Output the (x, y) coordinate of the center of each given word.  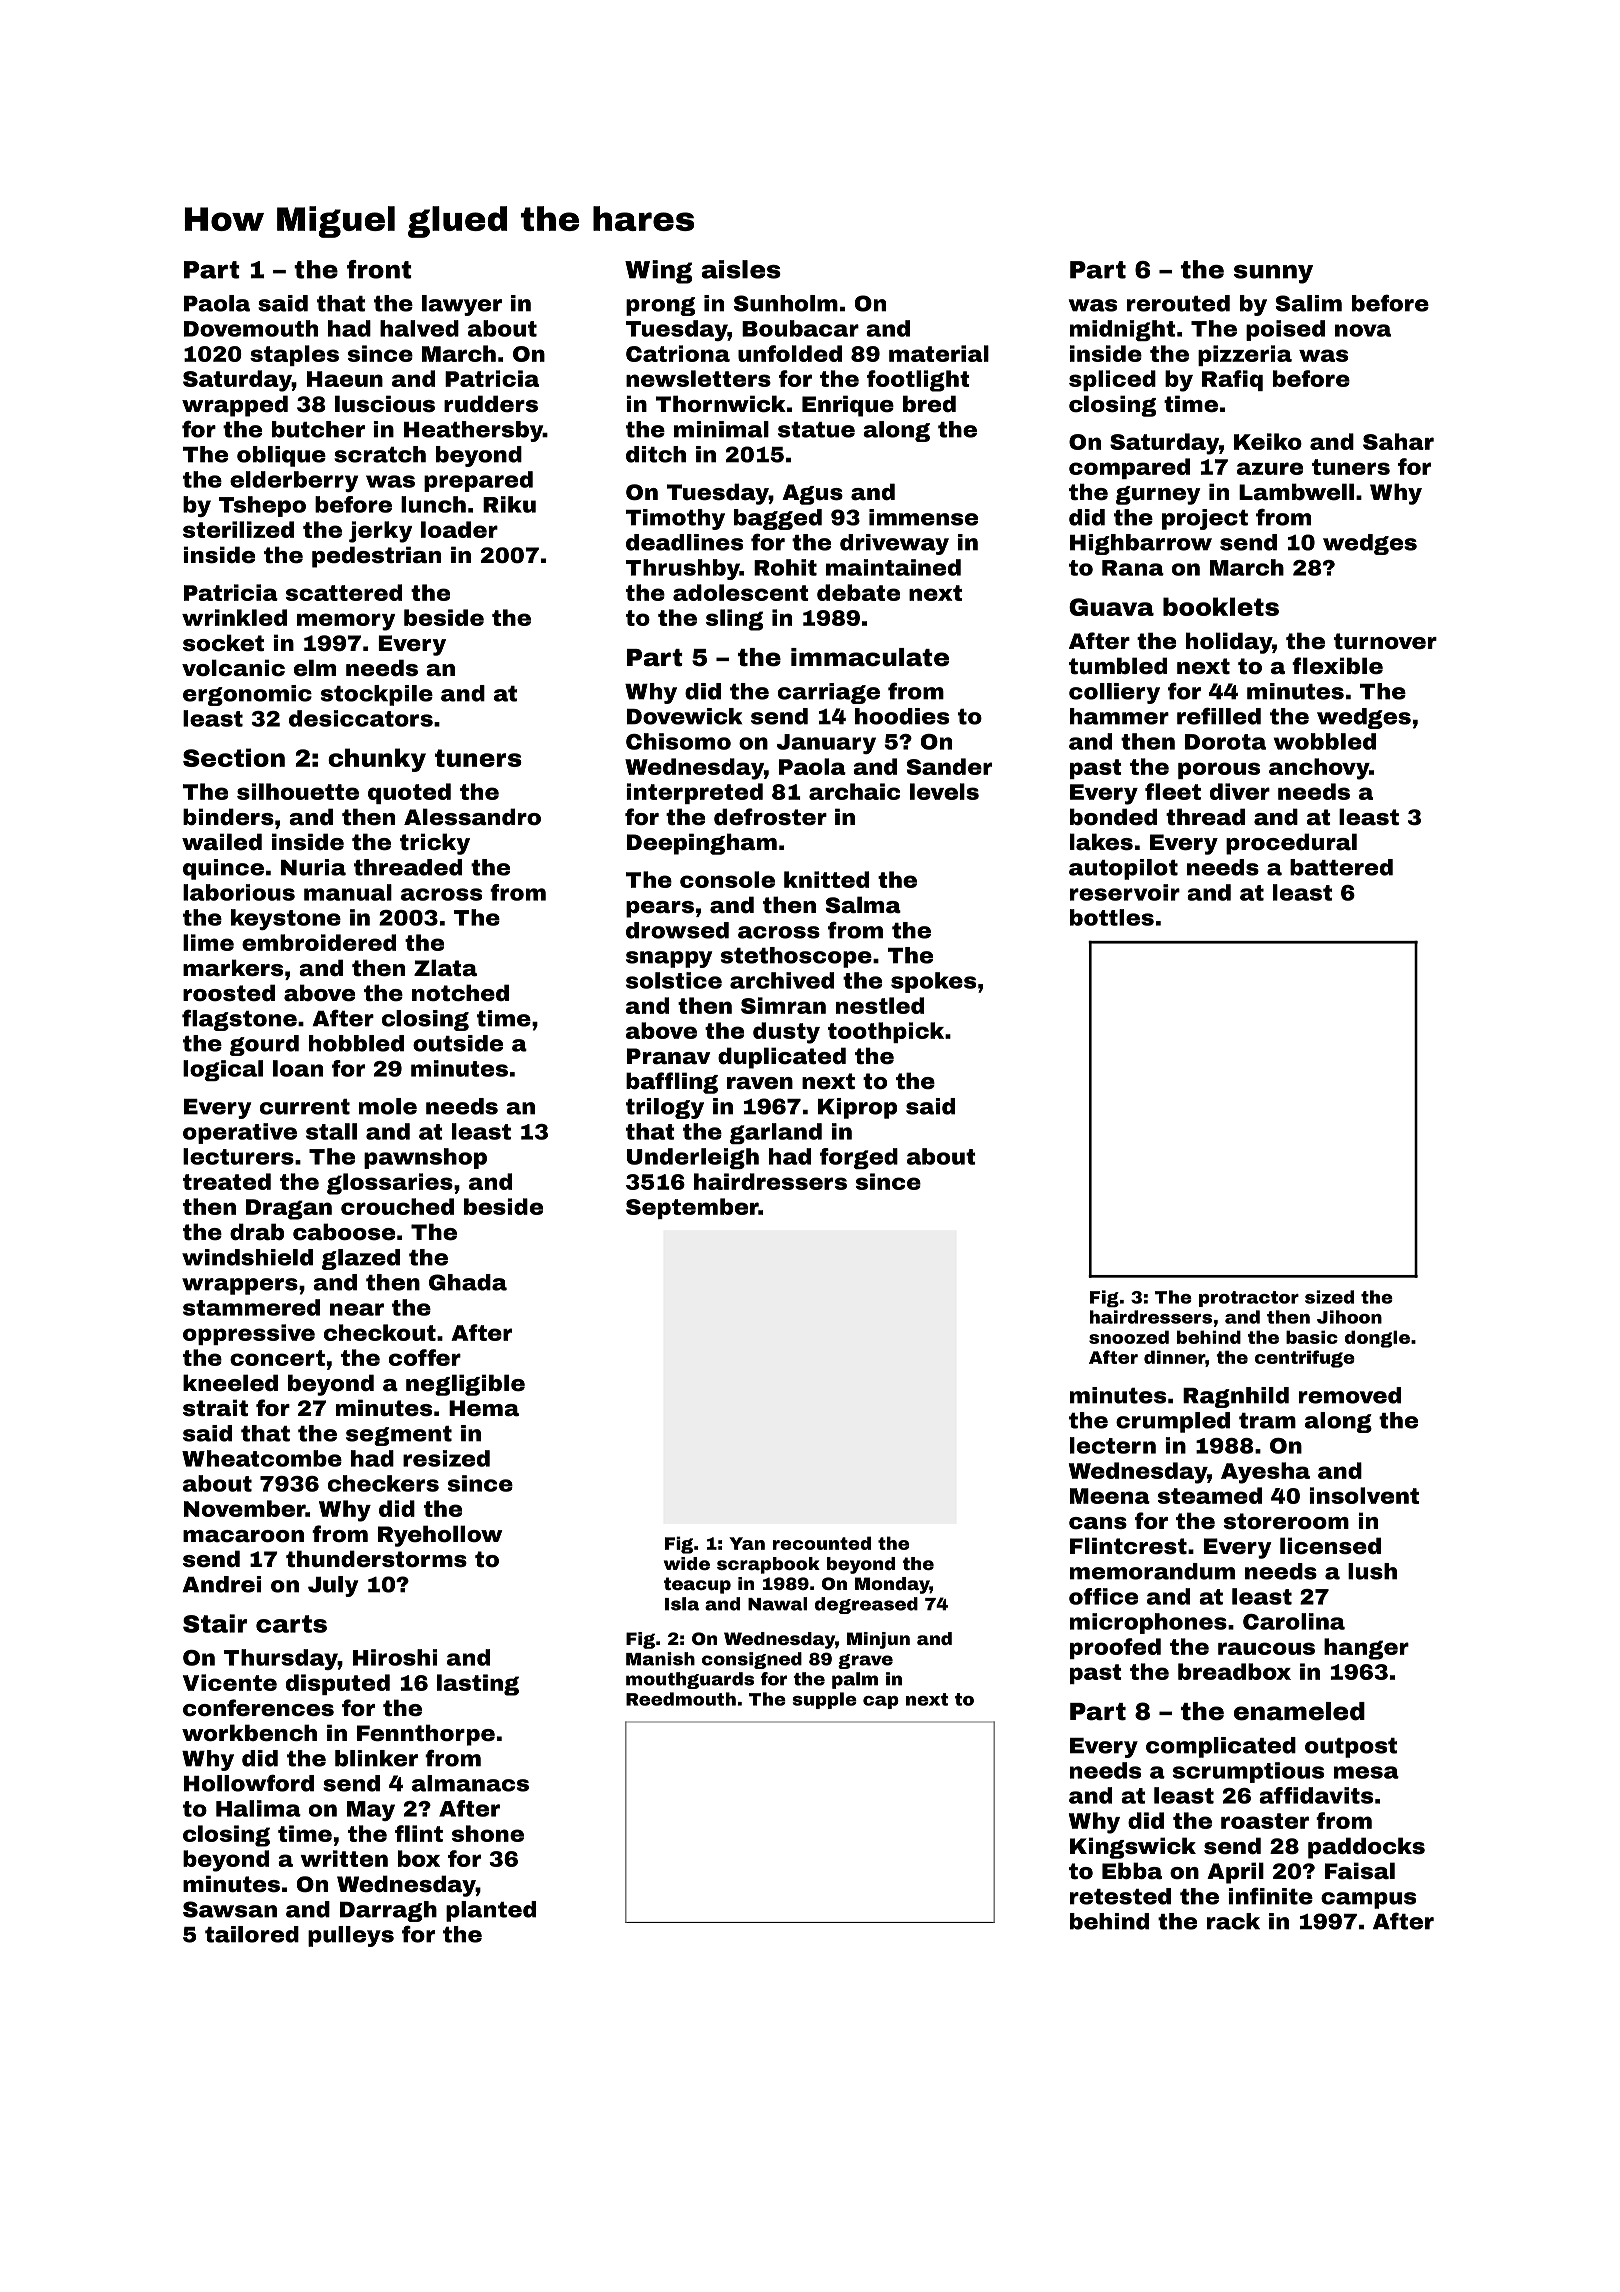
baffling (672, 1083)
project (1205, 519)
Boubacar (800, 328)
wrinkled (234, 617)
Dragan (289, 1209)
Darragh (388, 1911)
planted (491, 1911)
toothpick (886, 1032)
